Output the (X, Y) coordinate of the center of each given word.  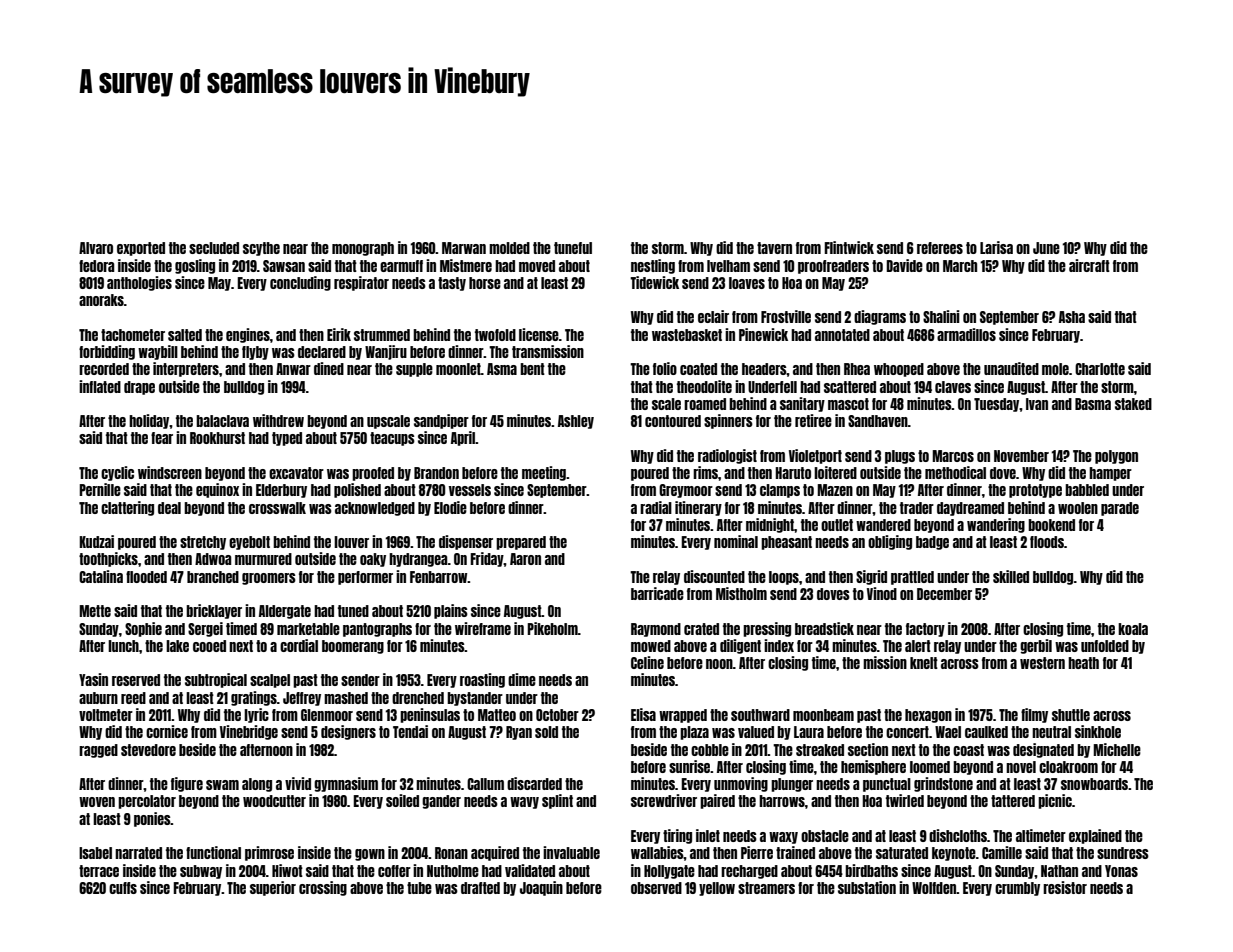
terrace (99, 871)
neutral (1051, 732)
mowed (651, 646)
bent (532, 369)
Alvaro (96, 248)
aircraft (1089, 265)
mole (1055, 369)
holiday (149, 421)
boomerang (353, 647)
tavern (774, 248)
